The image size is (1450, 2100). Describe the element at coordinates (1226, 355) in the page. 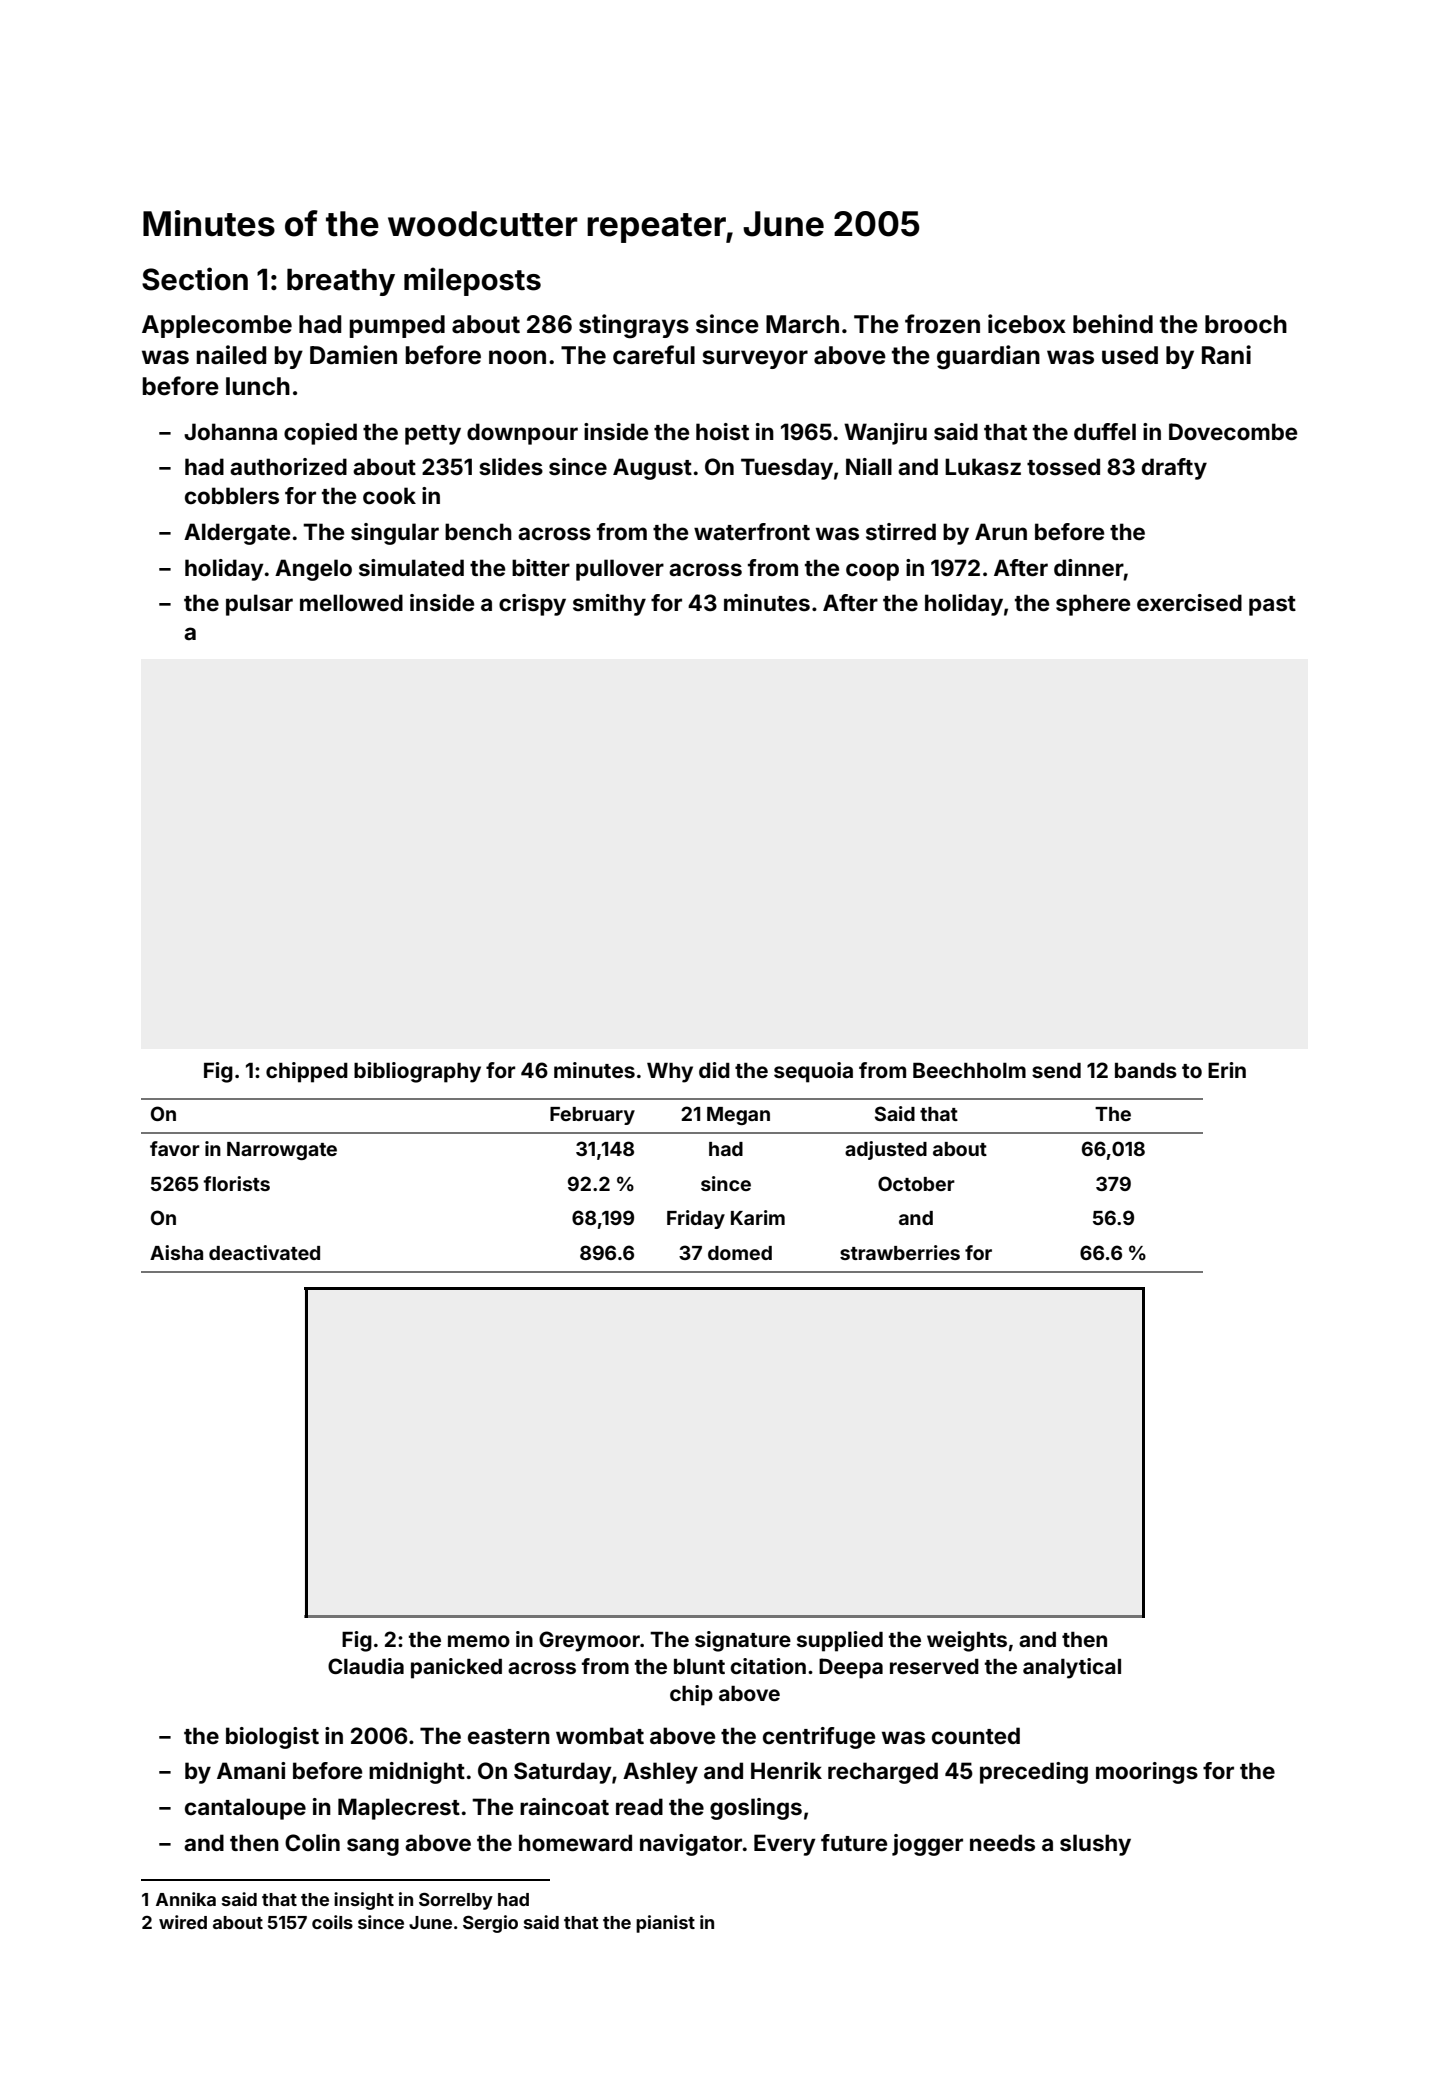

I see `Rani` at that location.
